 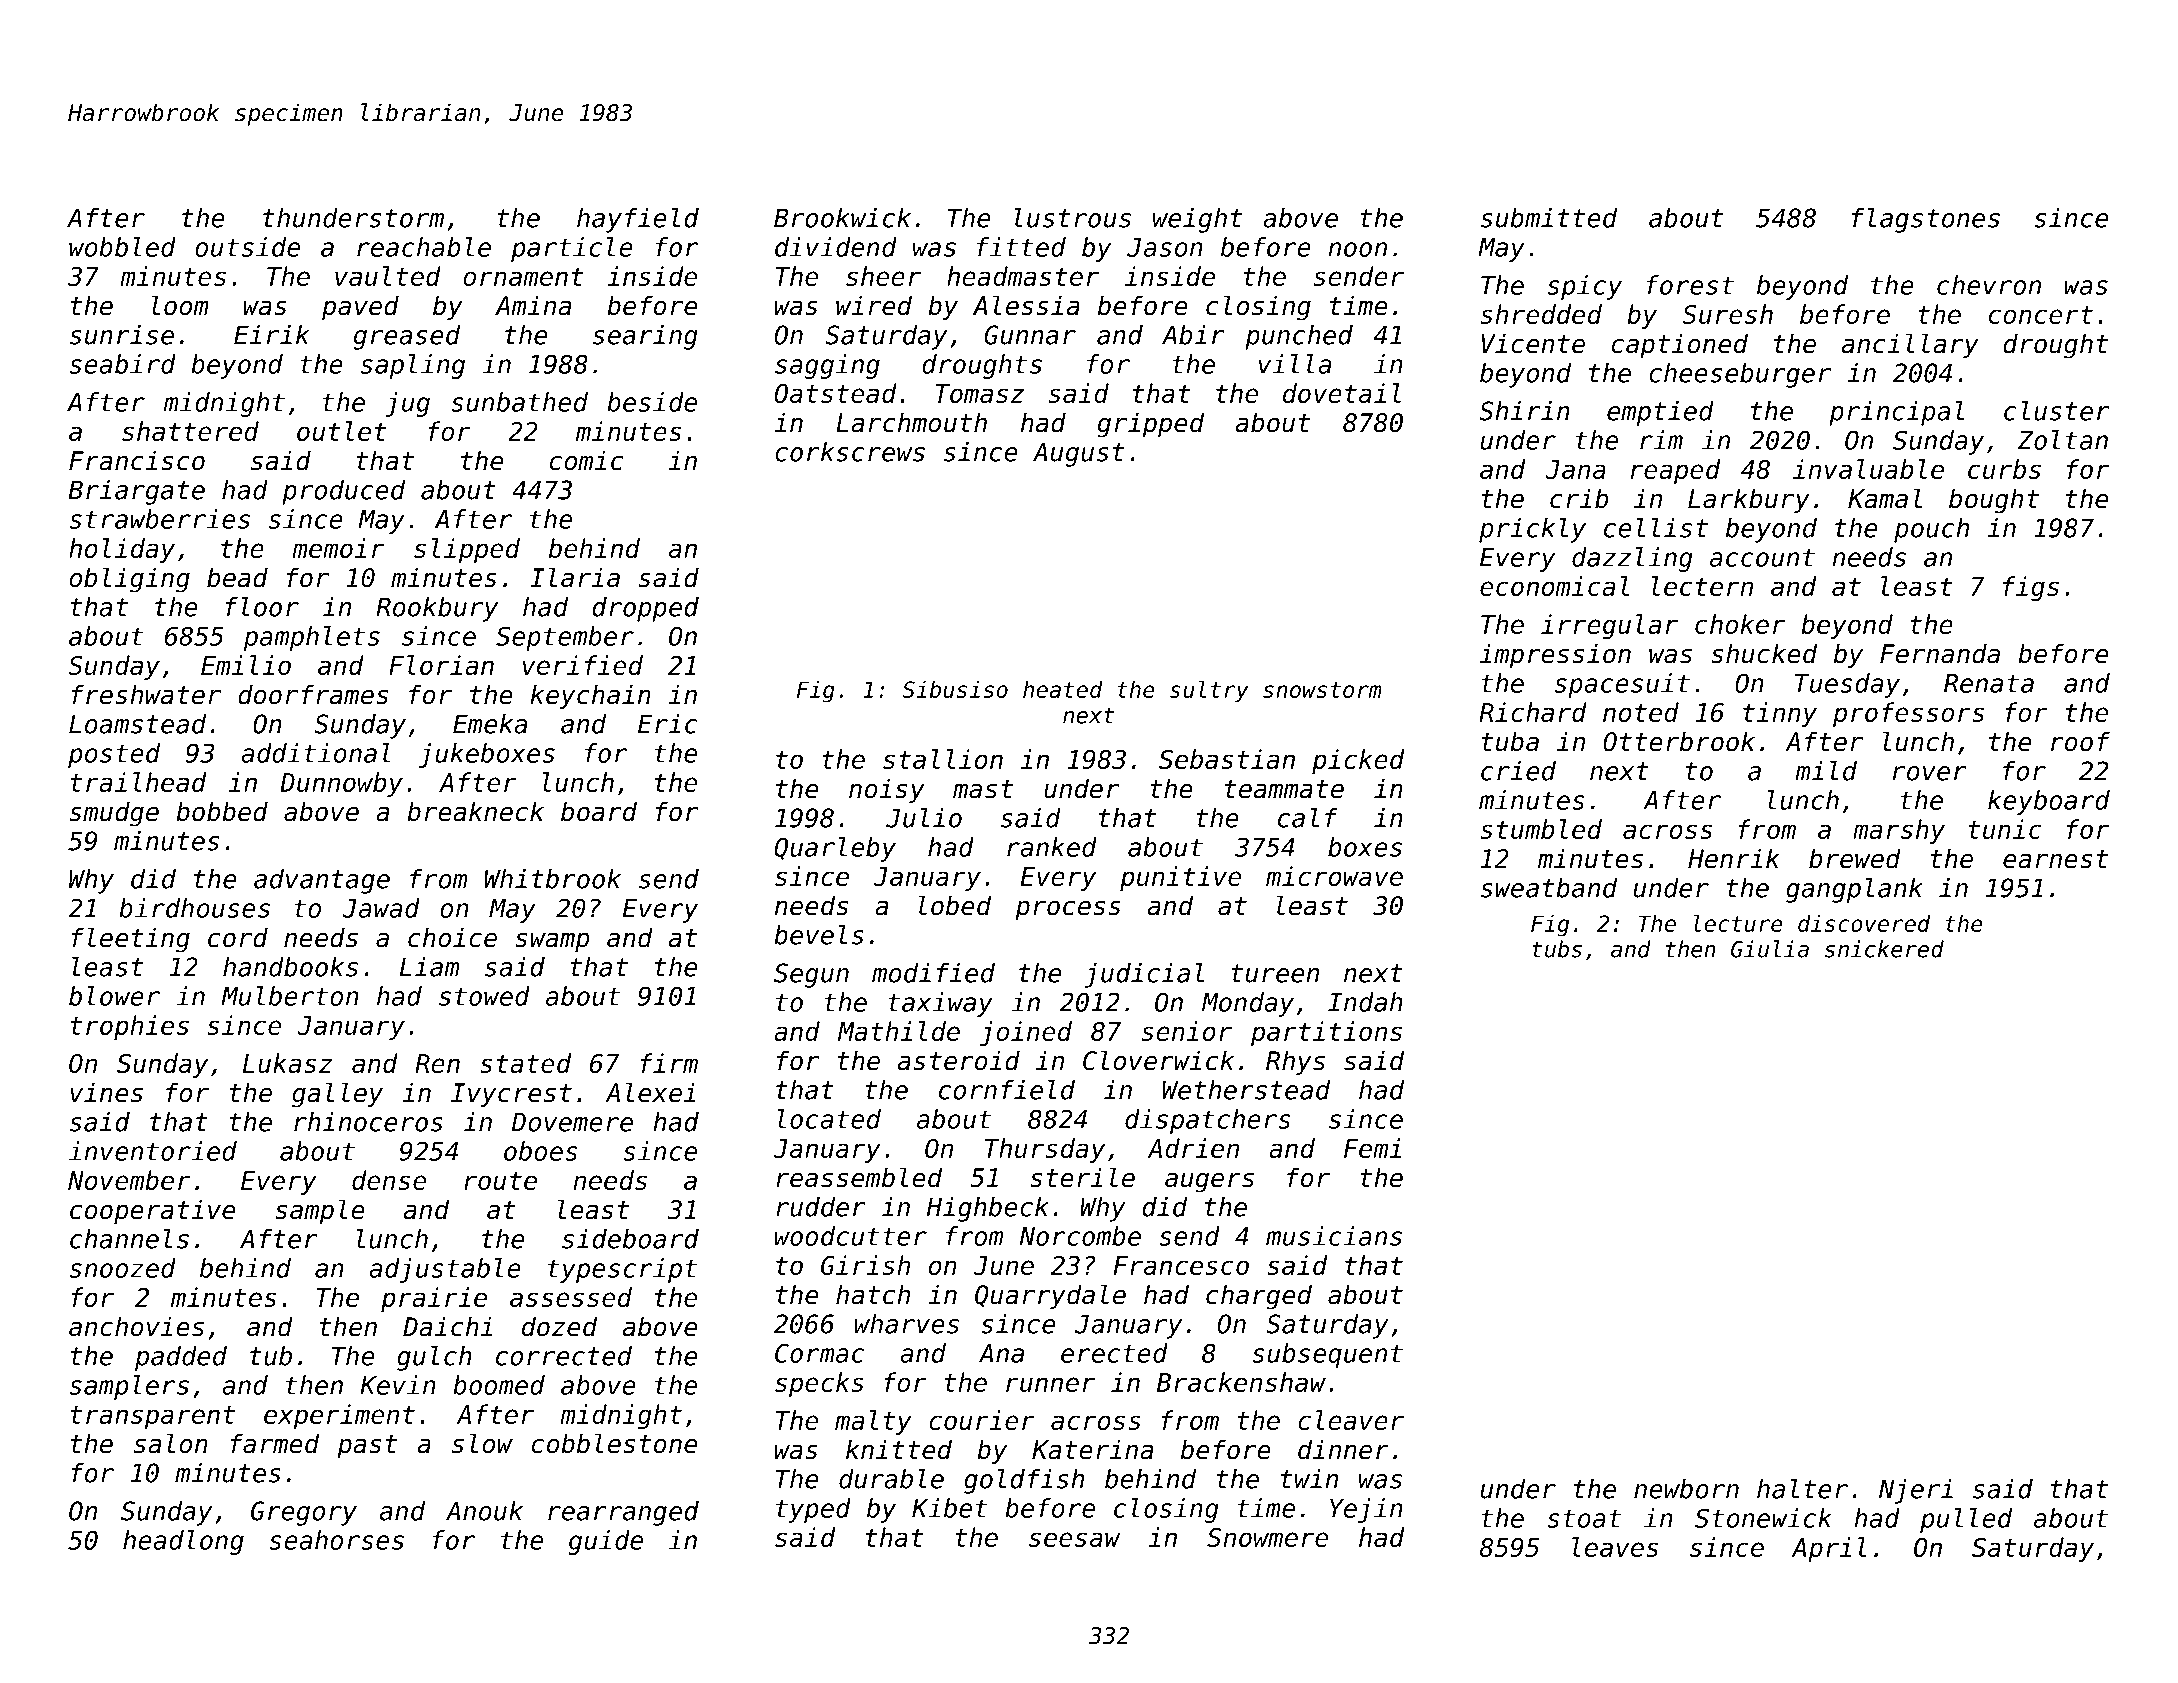 I want to click on lustrous, so click(x=1072, y=218).
